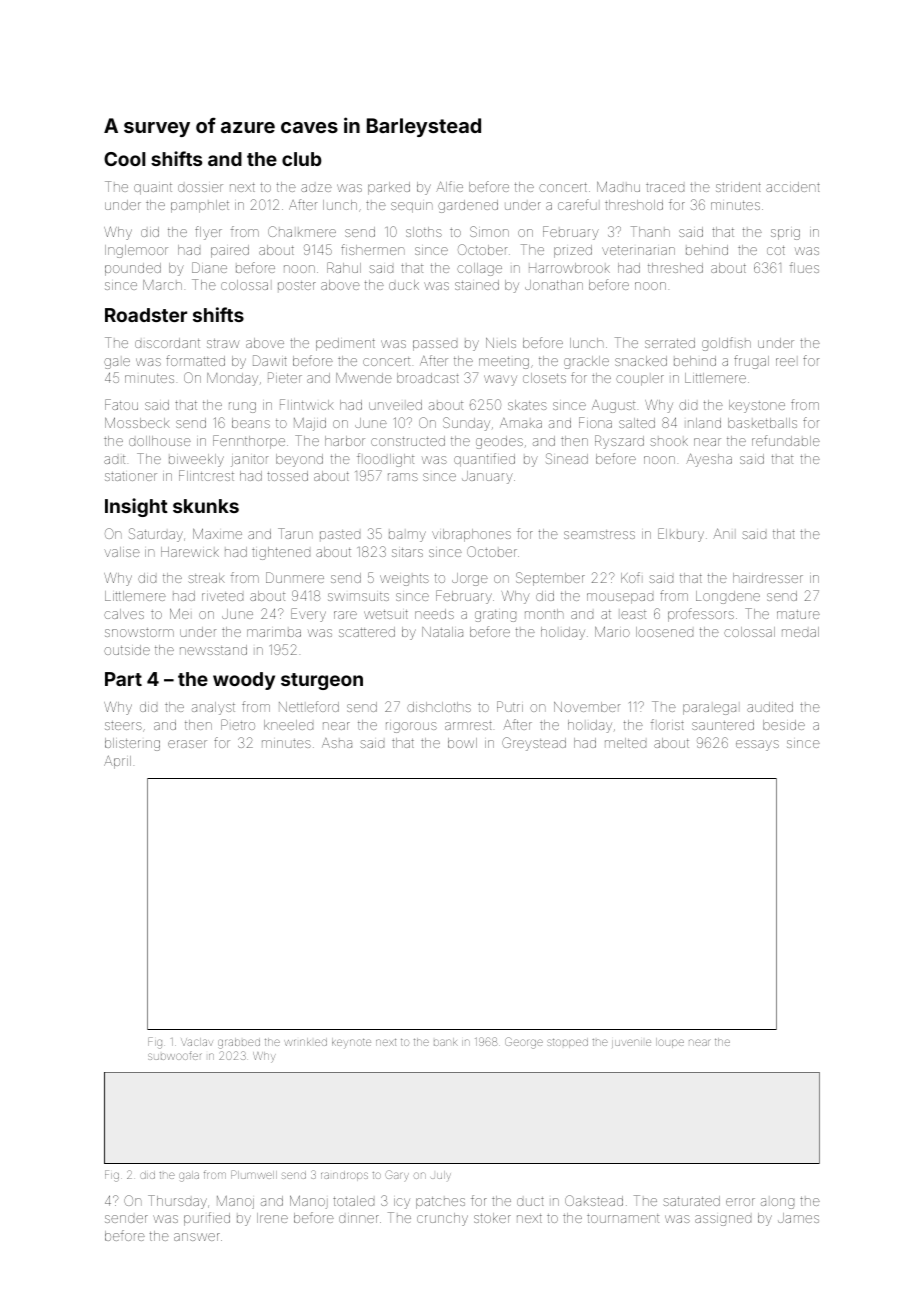 The width and height of the screenshot is (924, 1308). Describe the element at coordinates (595, 422) in the screenshot. I see `Fiona` at that location.
